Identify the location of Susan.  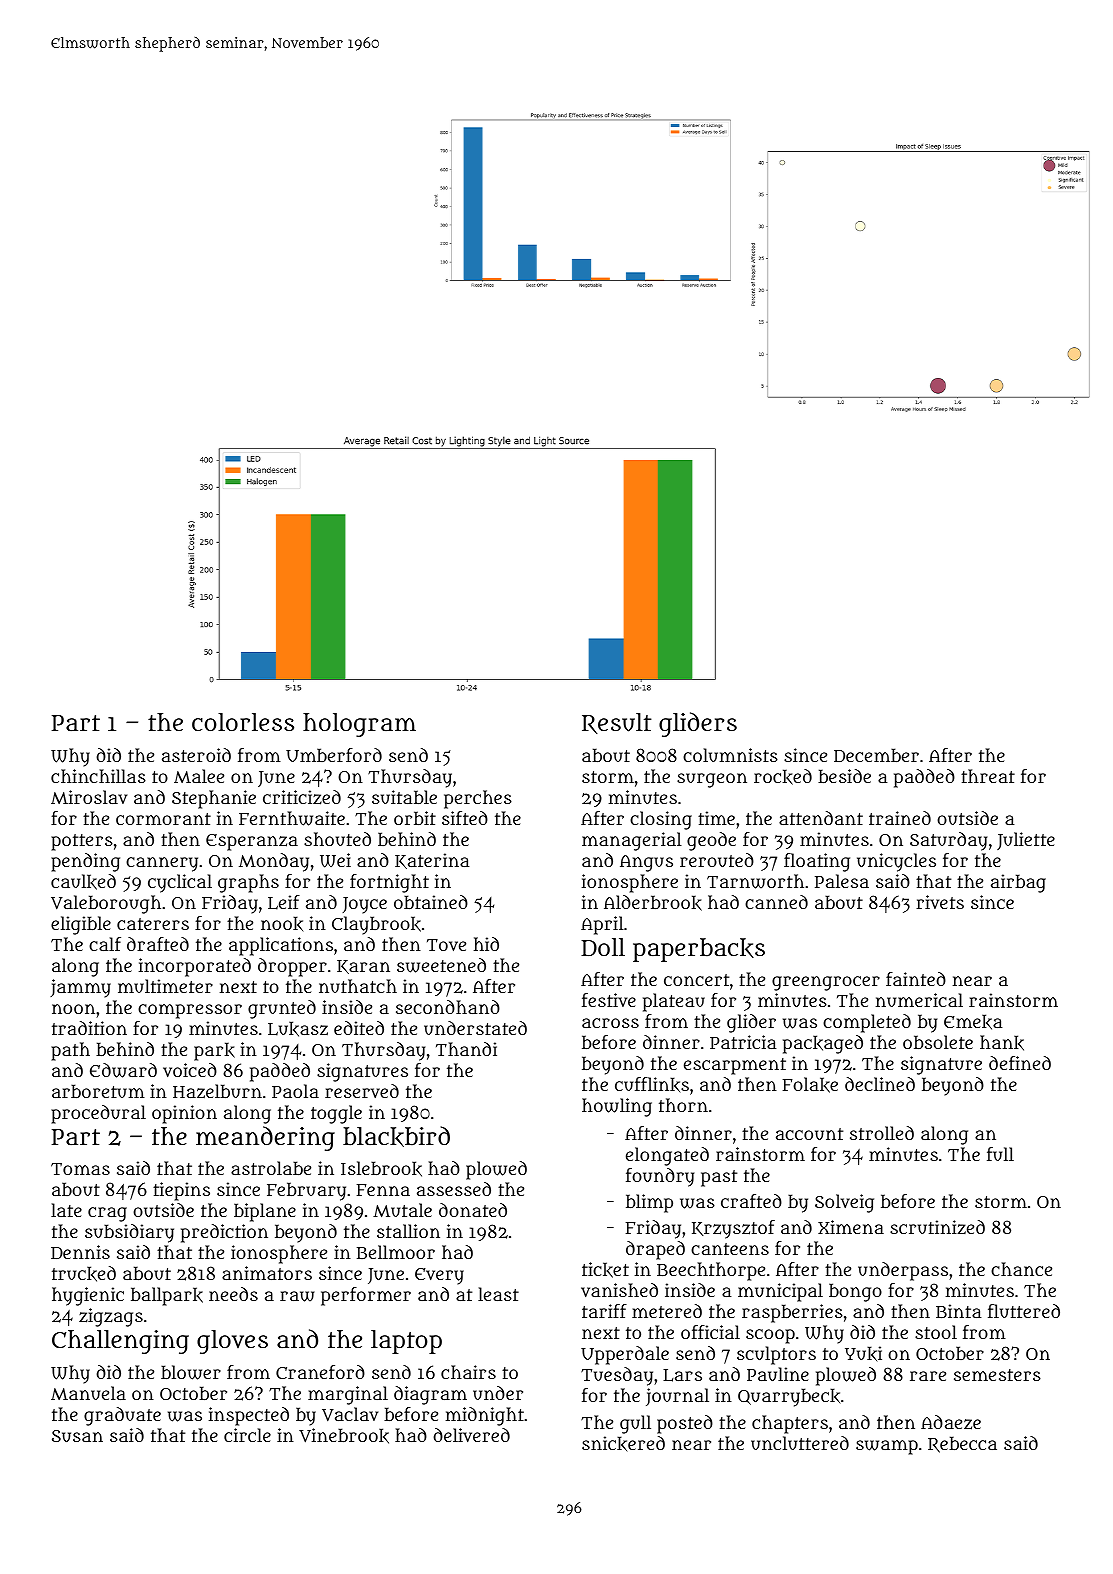
(77, 1436).
